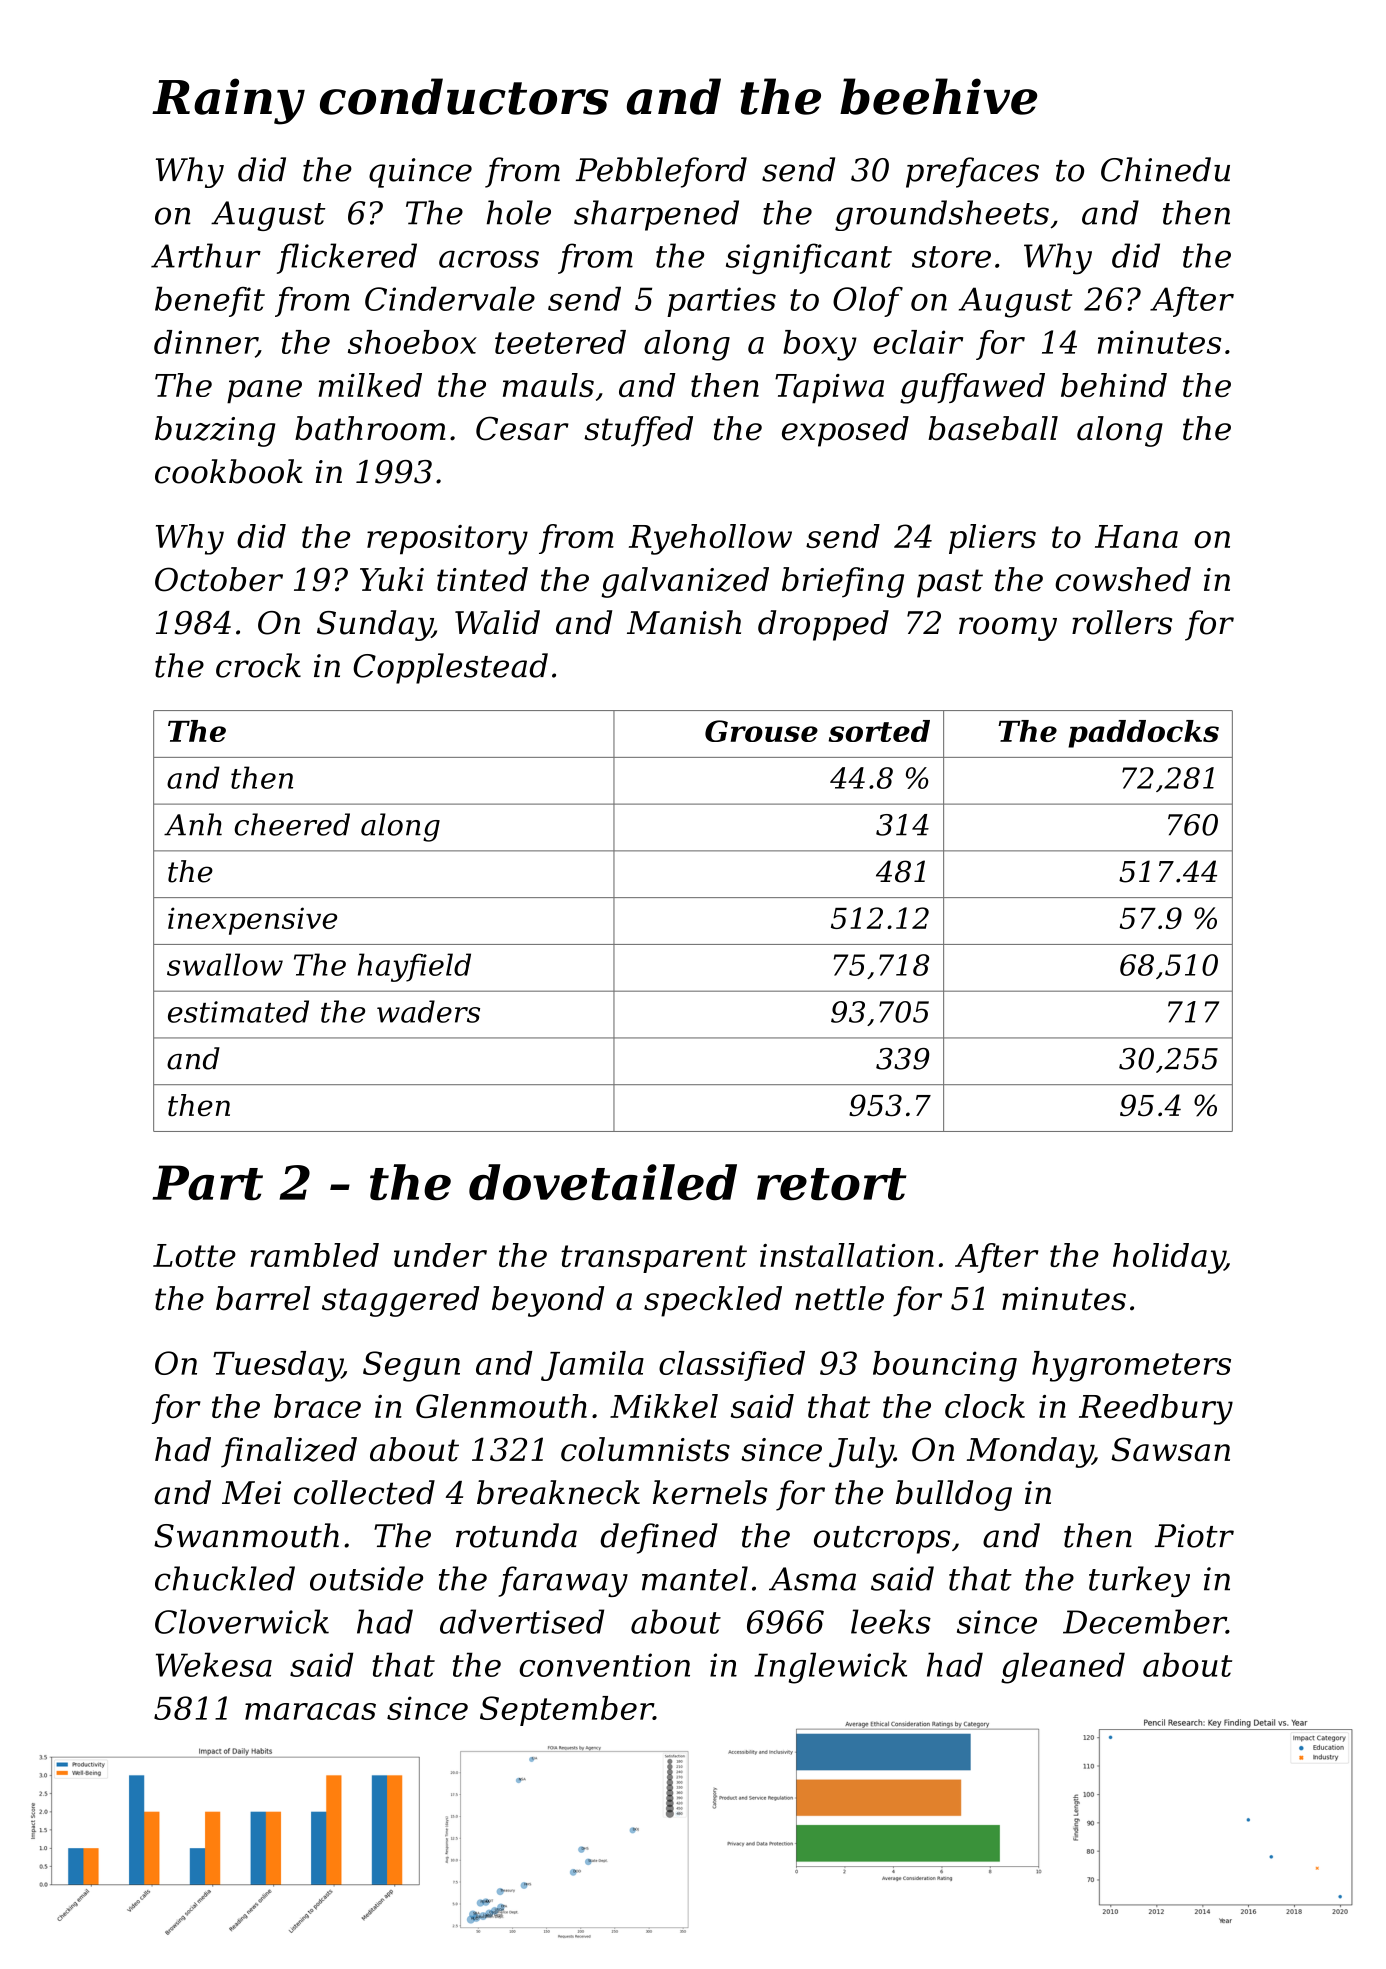 The width and height of the screenshot is (1386, 1969). I want to click on under, so click(440, 1255).
